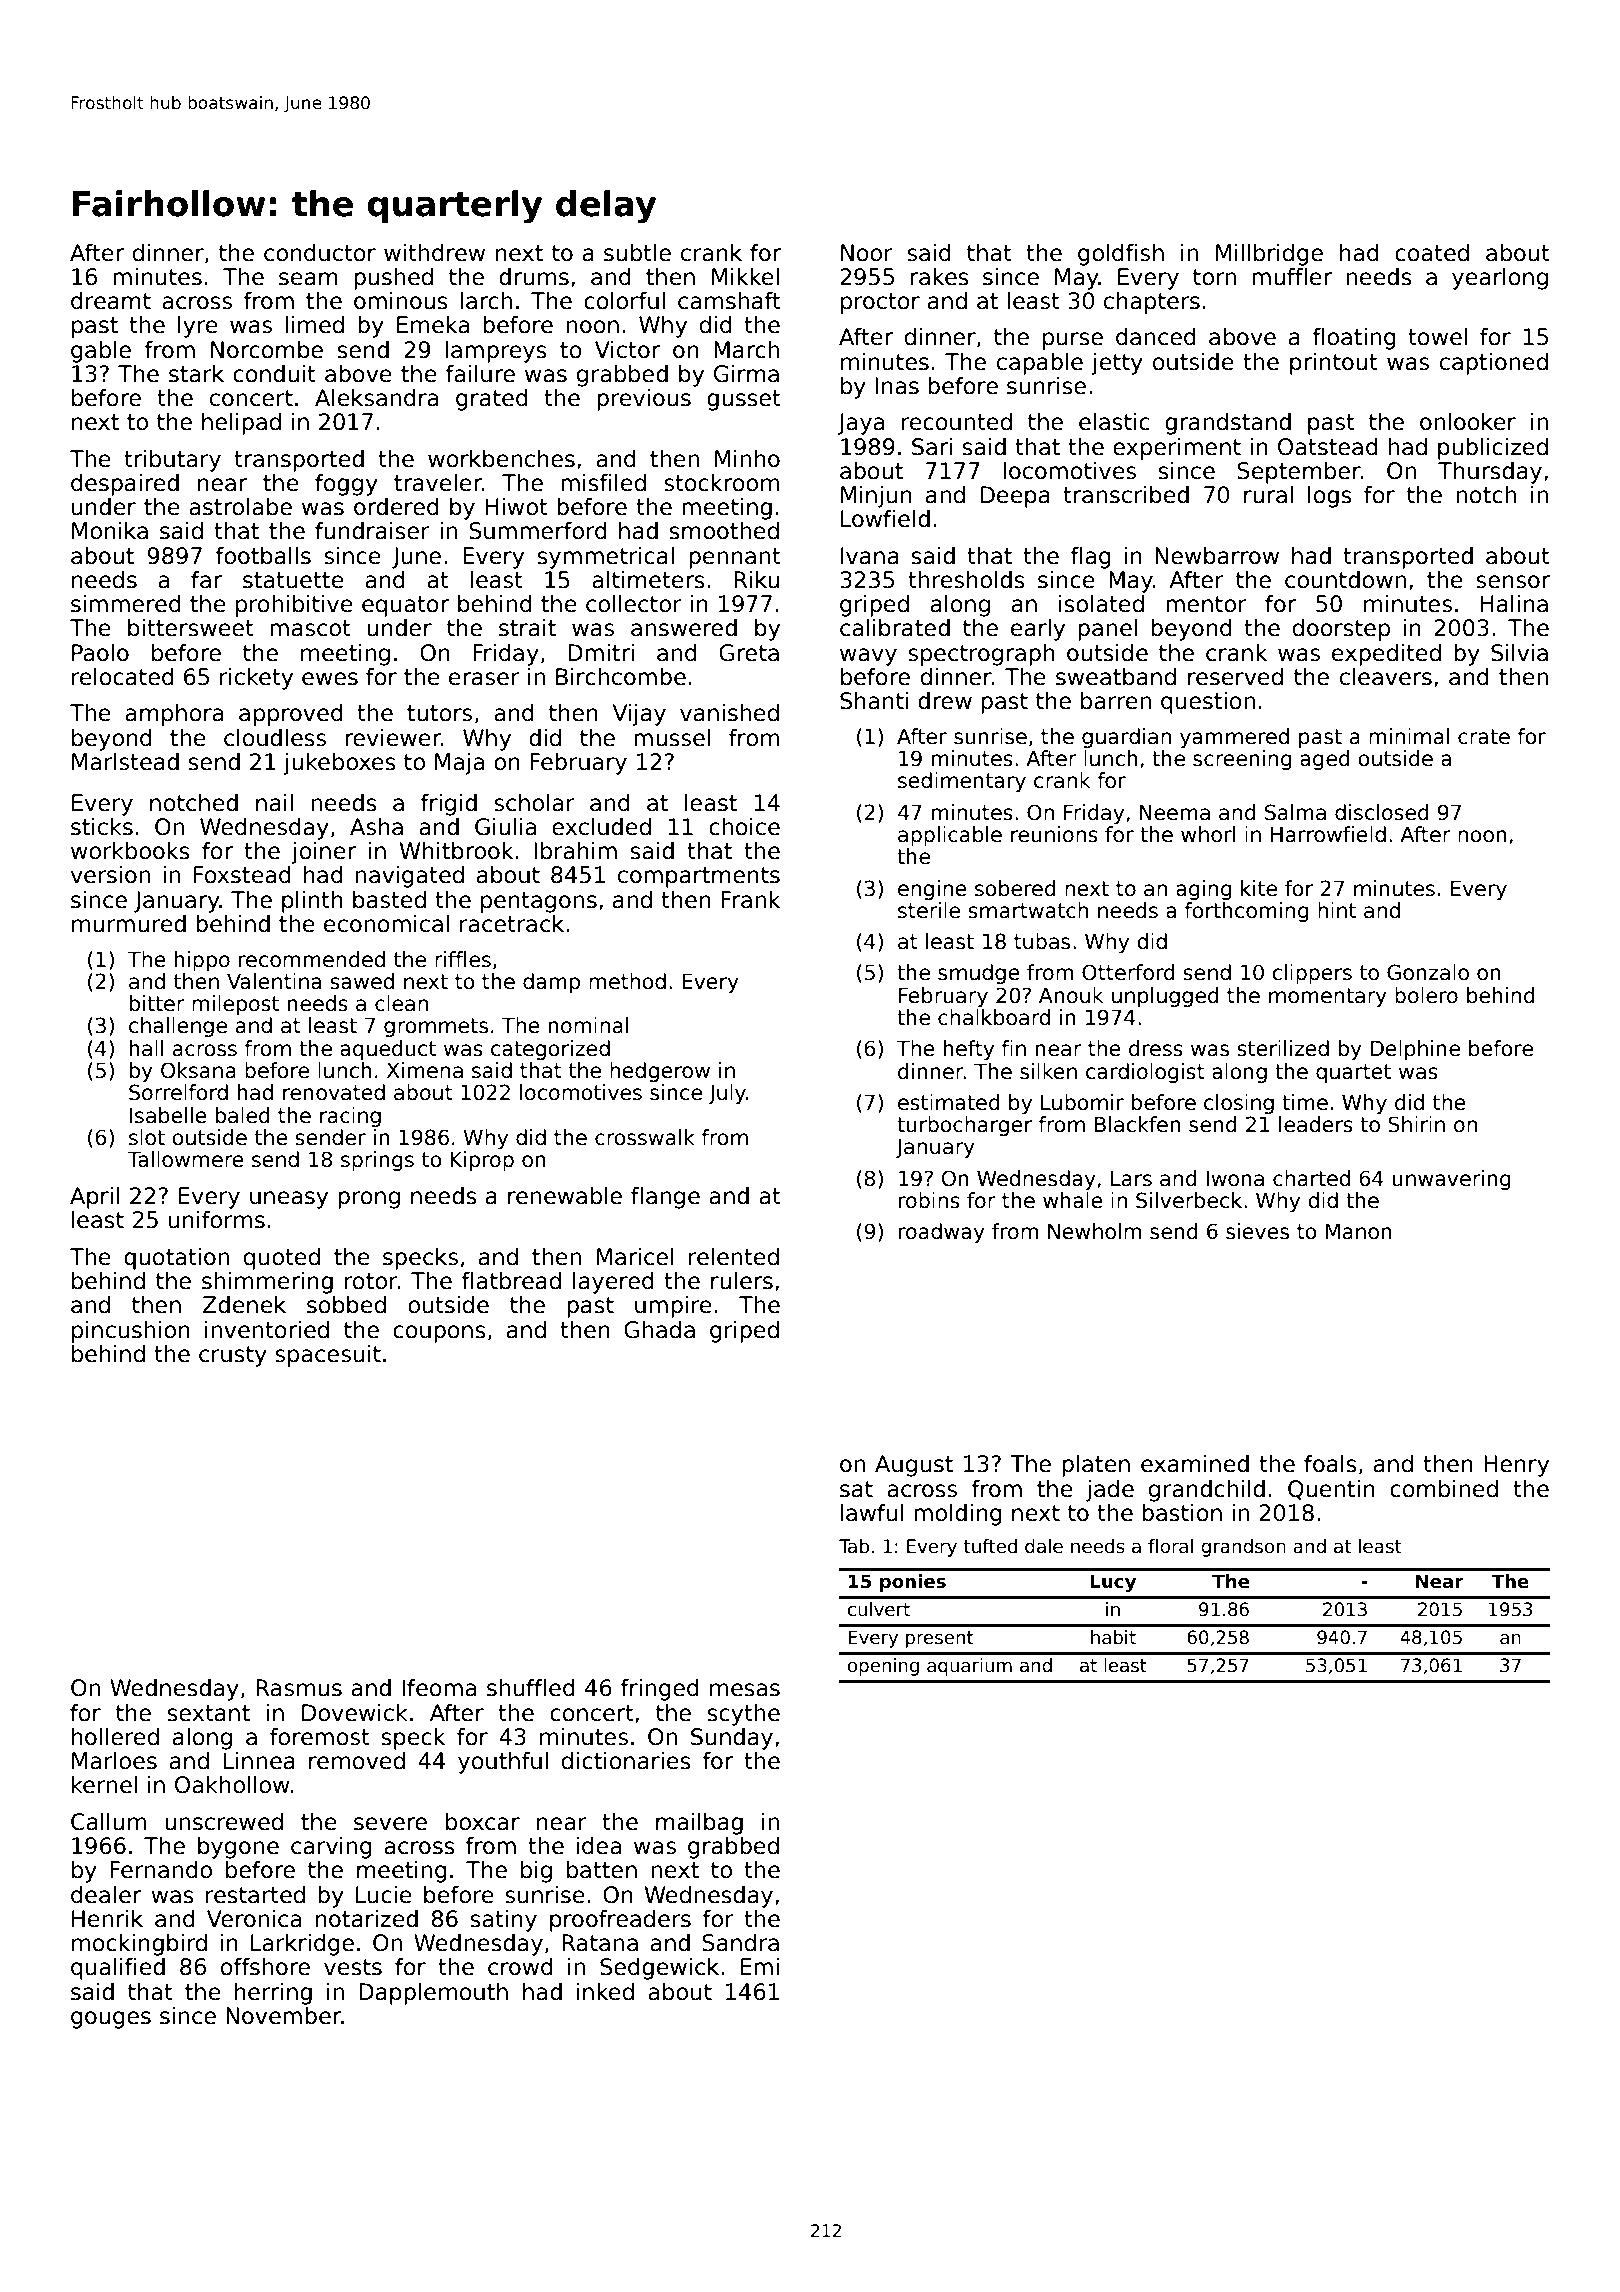  Describe the element at coordinates (1451, 1180) in the document. I see `unwavering` at that location.
